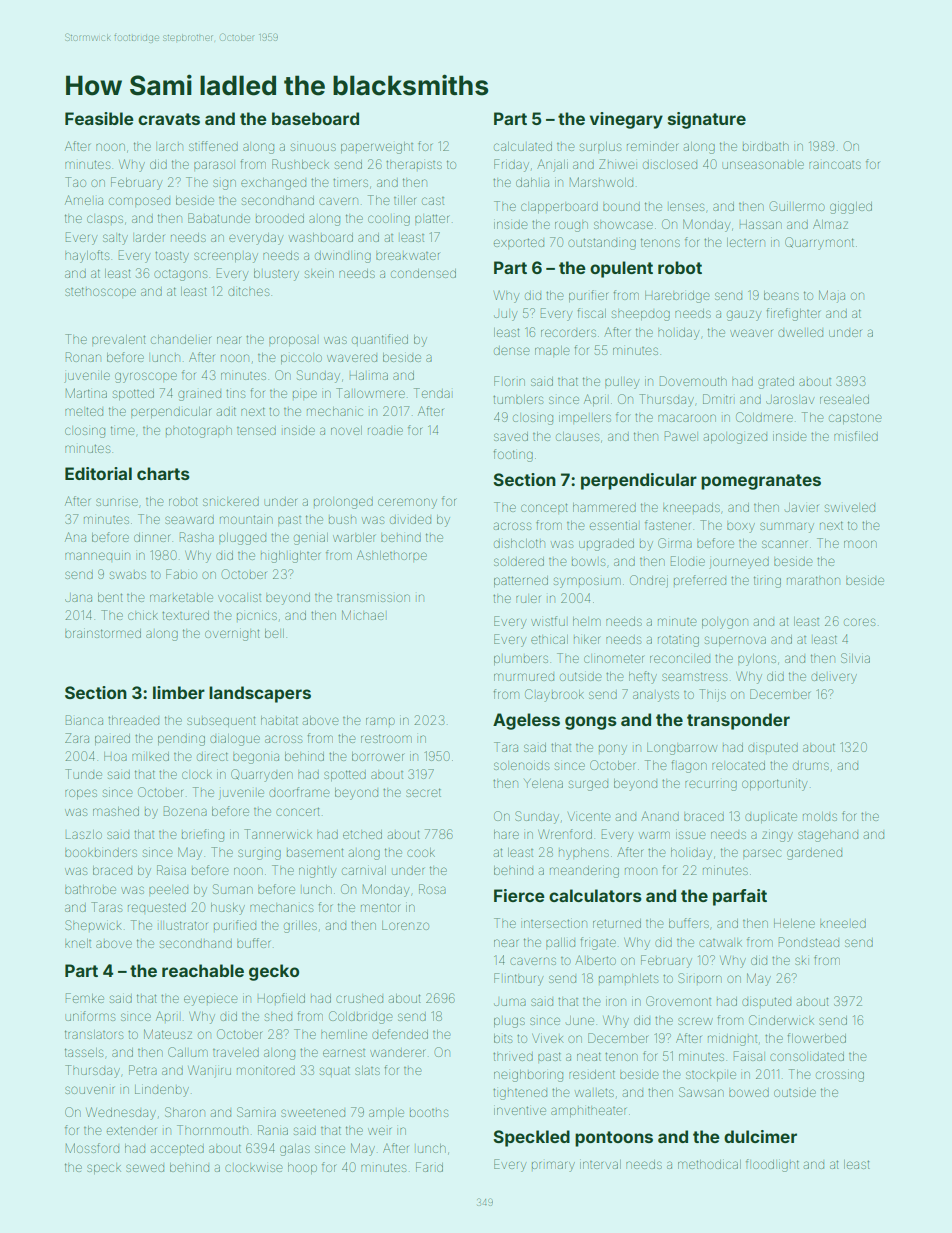  Describe the element at coordinates (256, 431) in the page. I see `tensed` at that location.
